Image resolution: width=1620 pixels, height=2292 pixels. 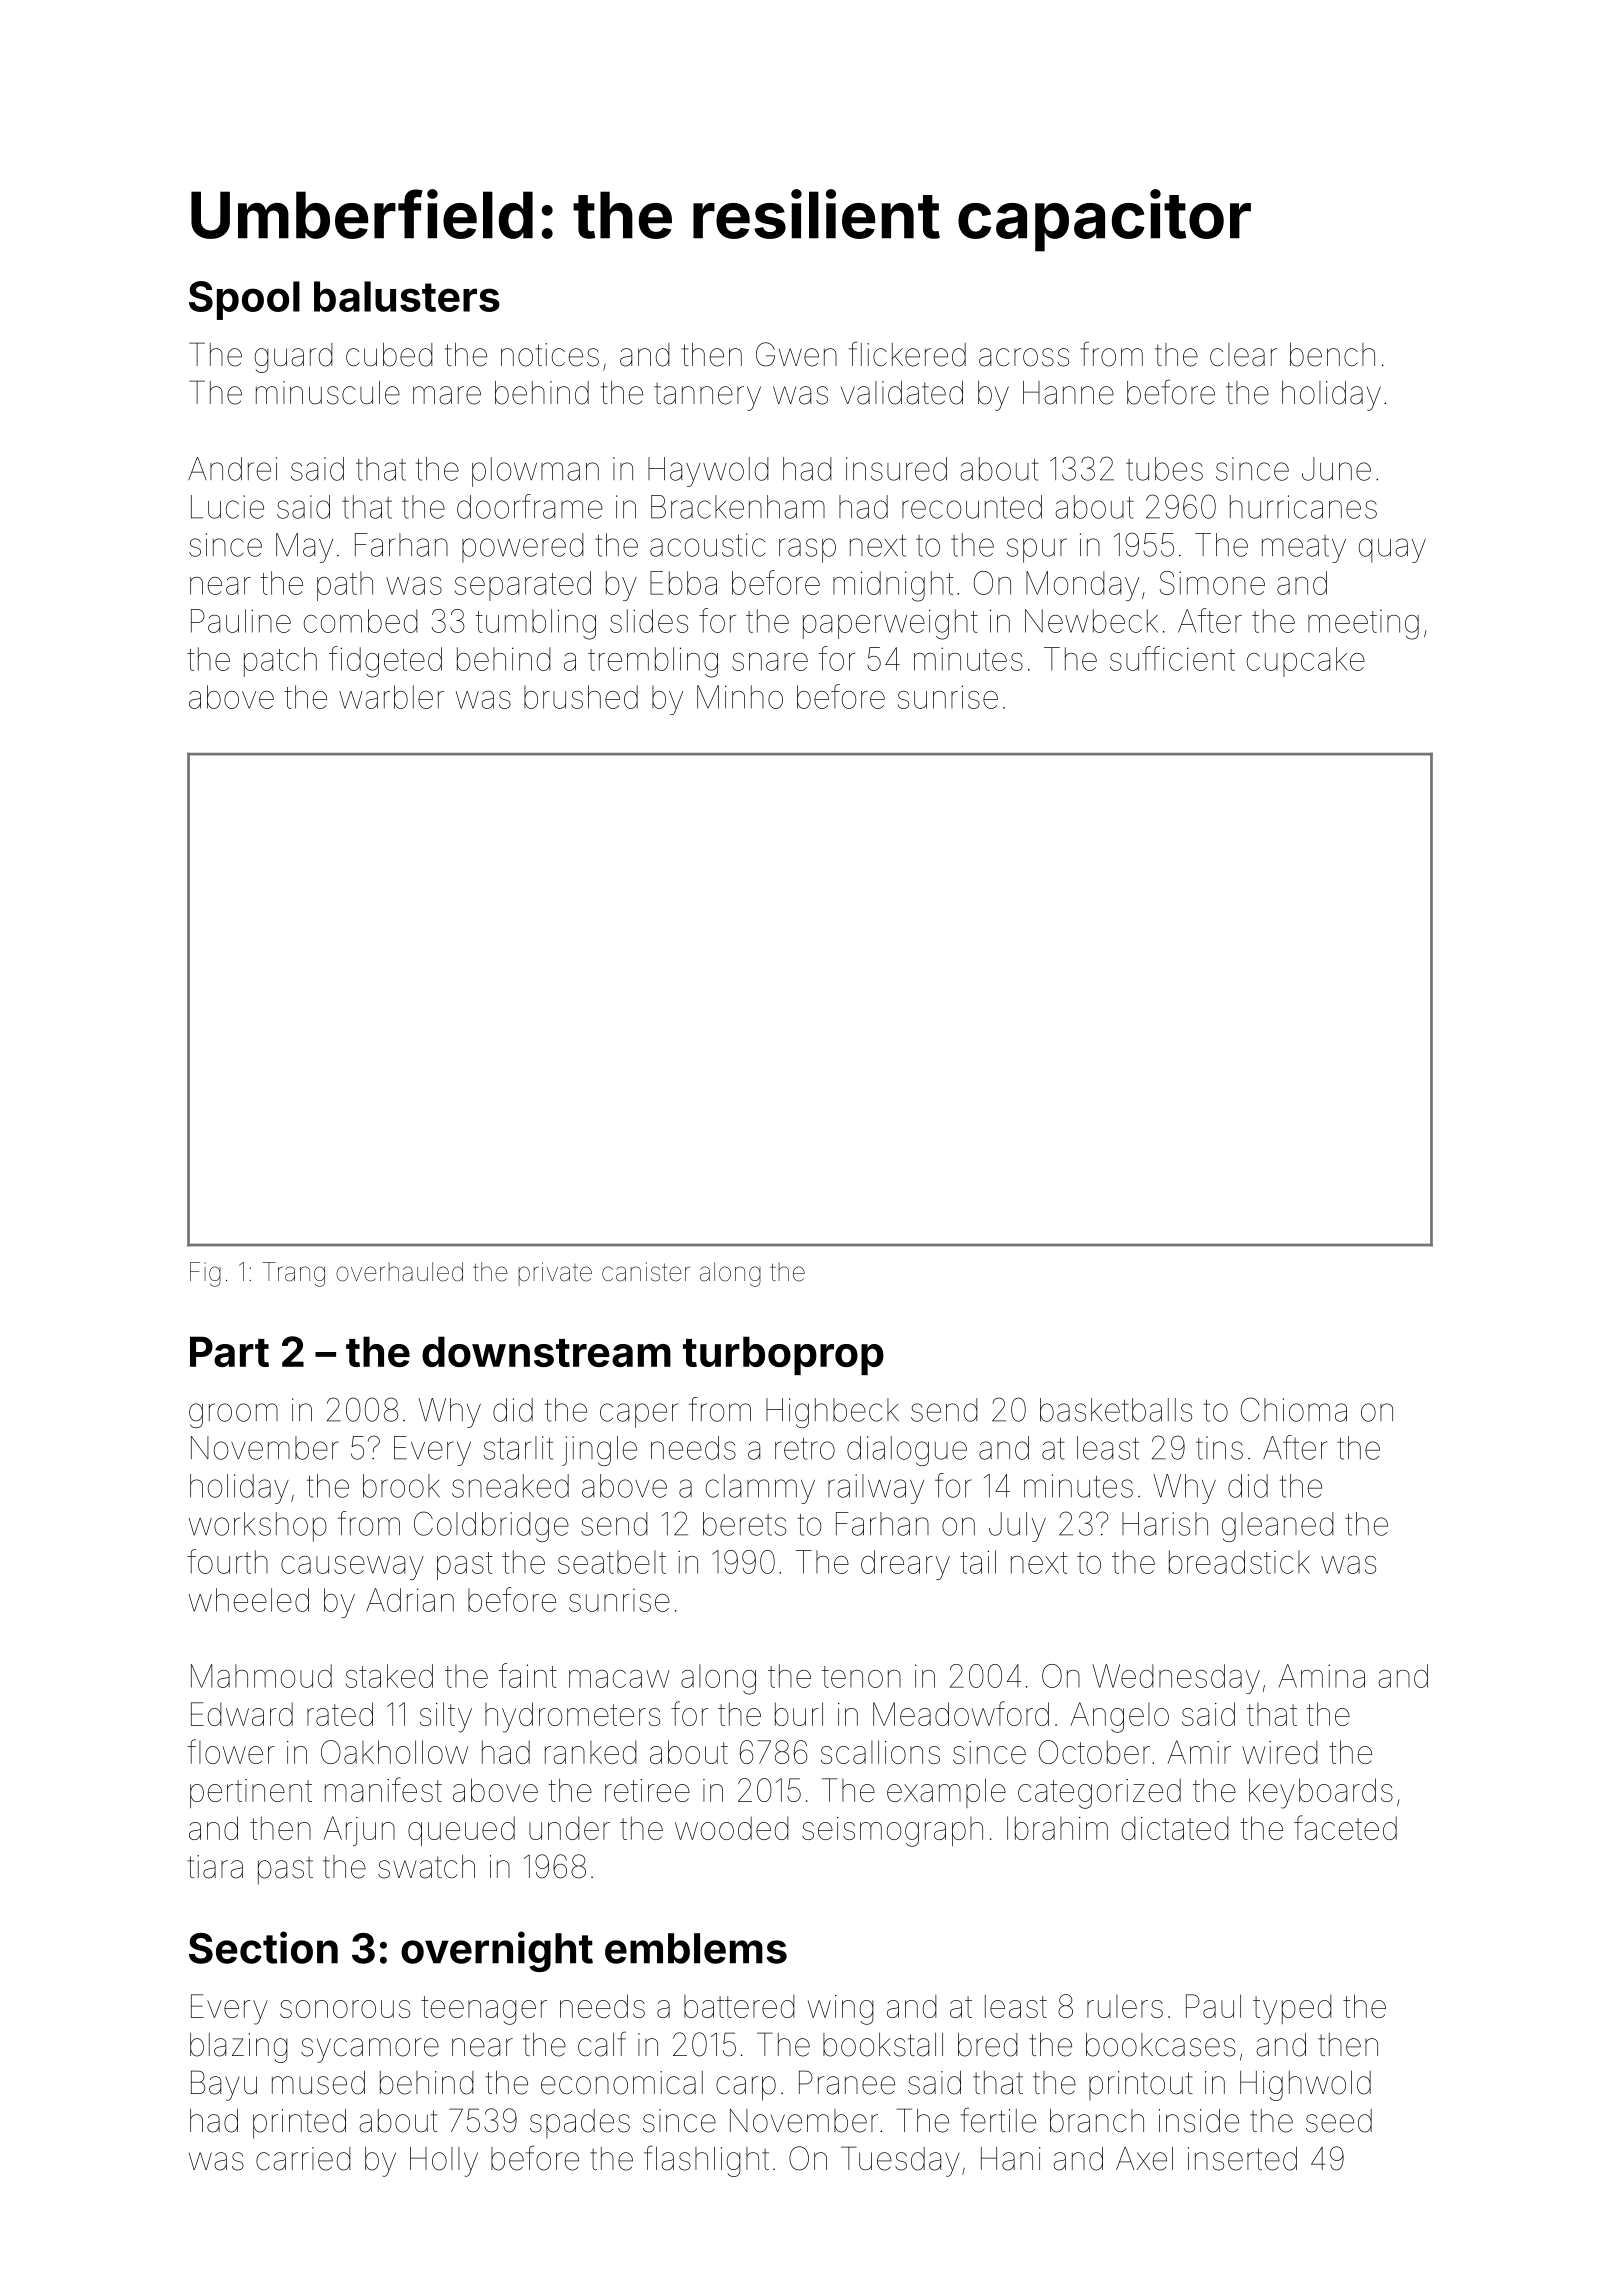 I want to click on caper, so click(x=639, y=1415).
